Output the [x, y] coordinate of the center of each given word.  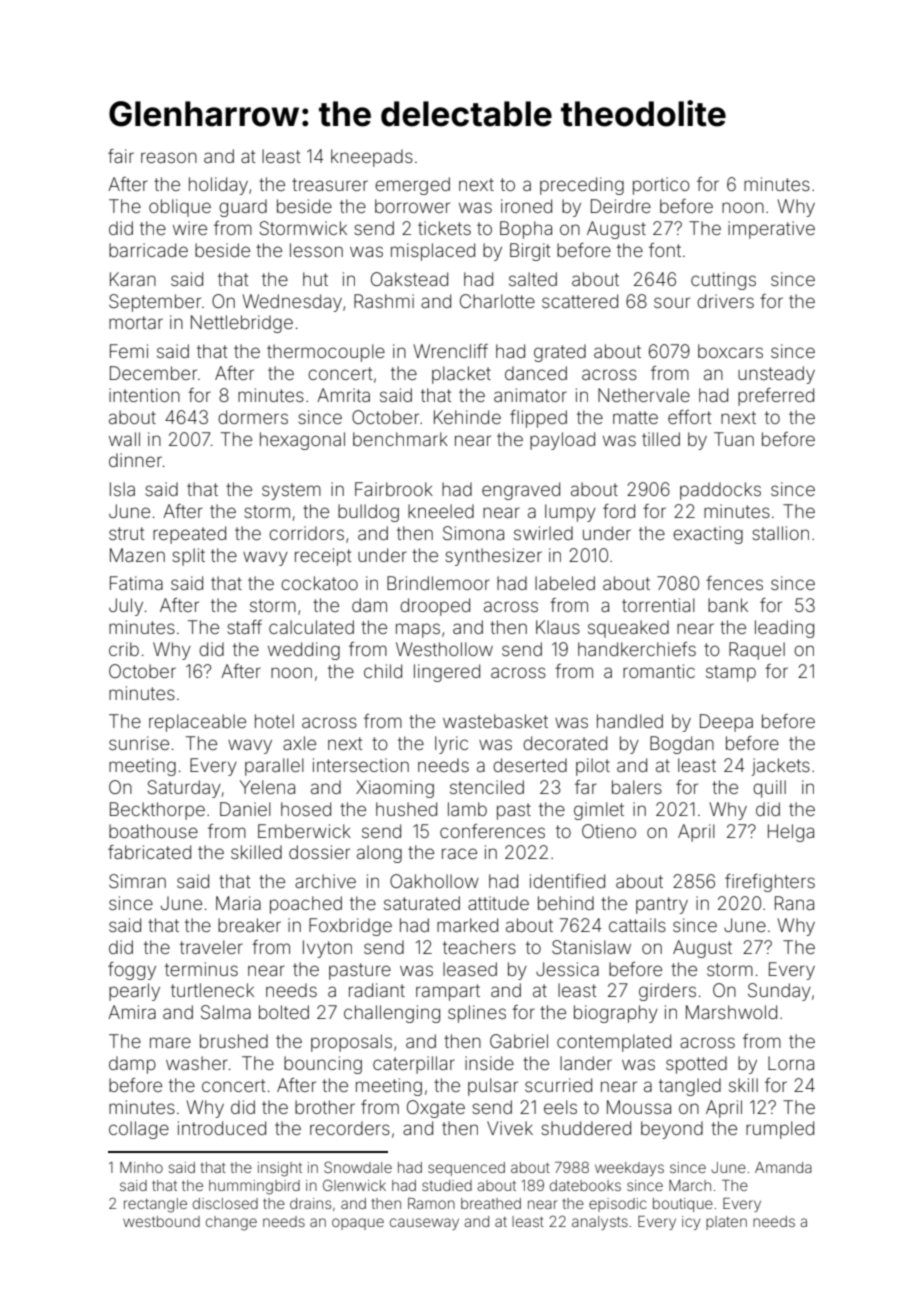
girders [667, 992]
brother [325, 1107]
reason [169, 157]
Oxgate [436, 1109]
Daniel [245, 809]
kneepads [372, 158]
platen [726, 1223]
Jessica [567, 969]
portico [661, 186]
